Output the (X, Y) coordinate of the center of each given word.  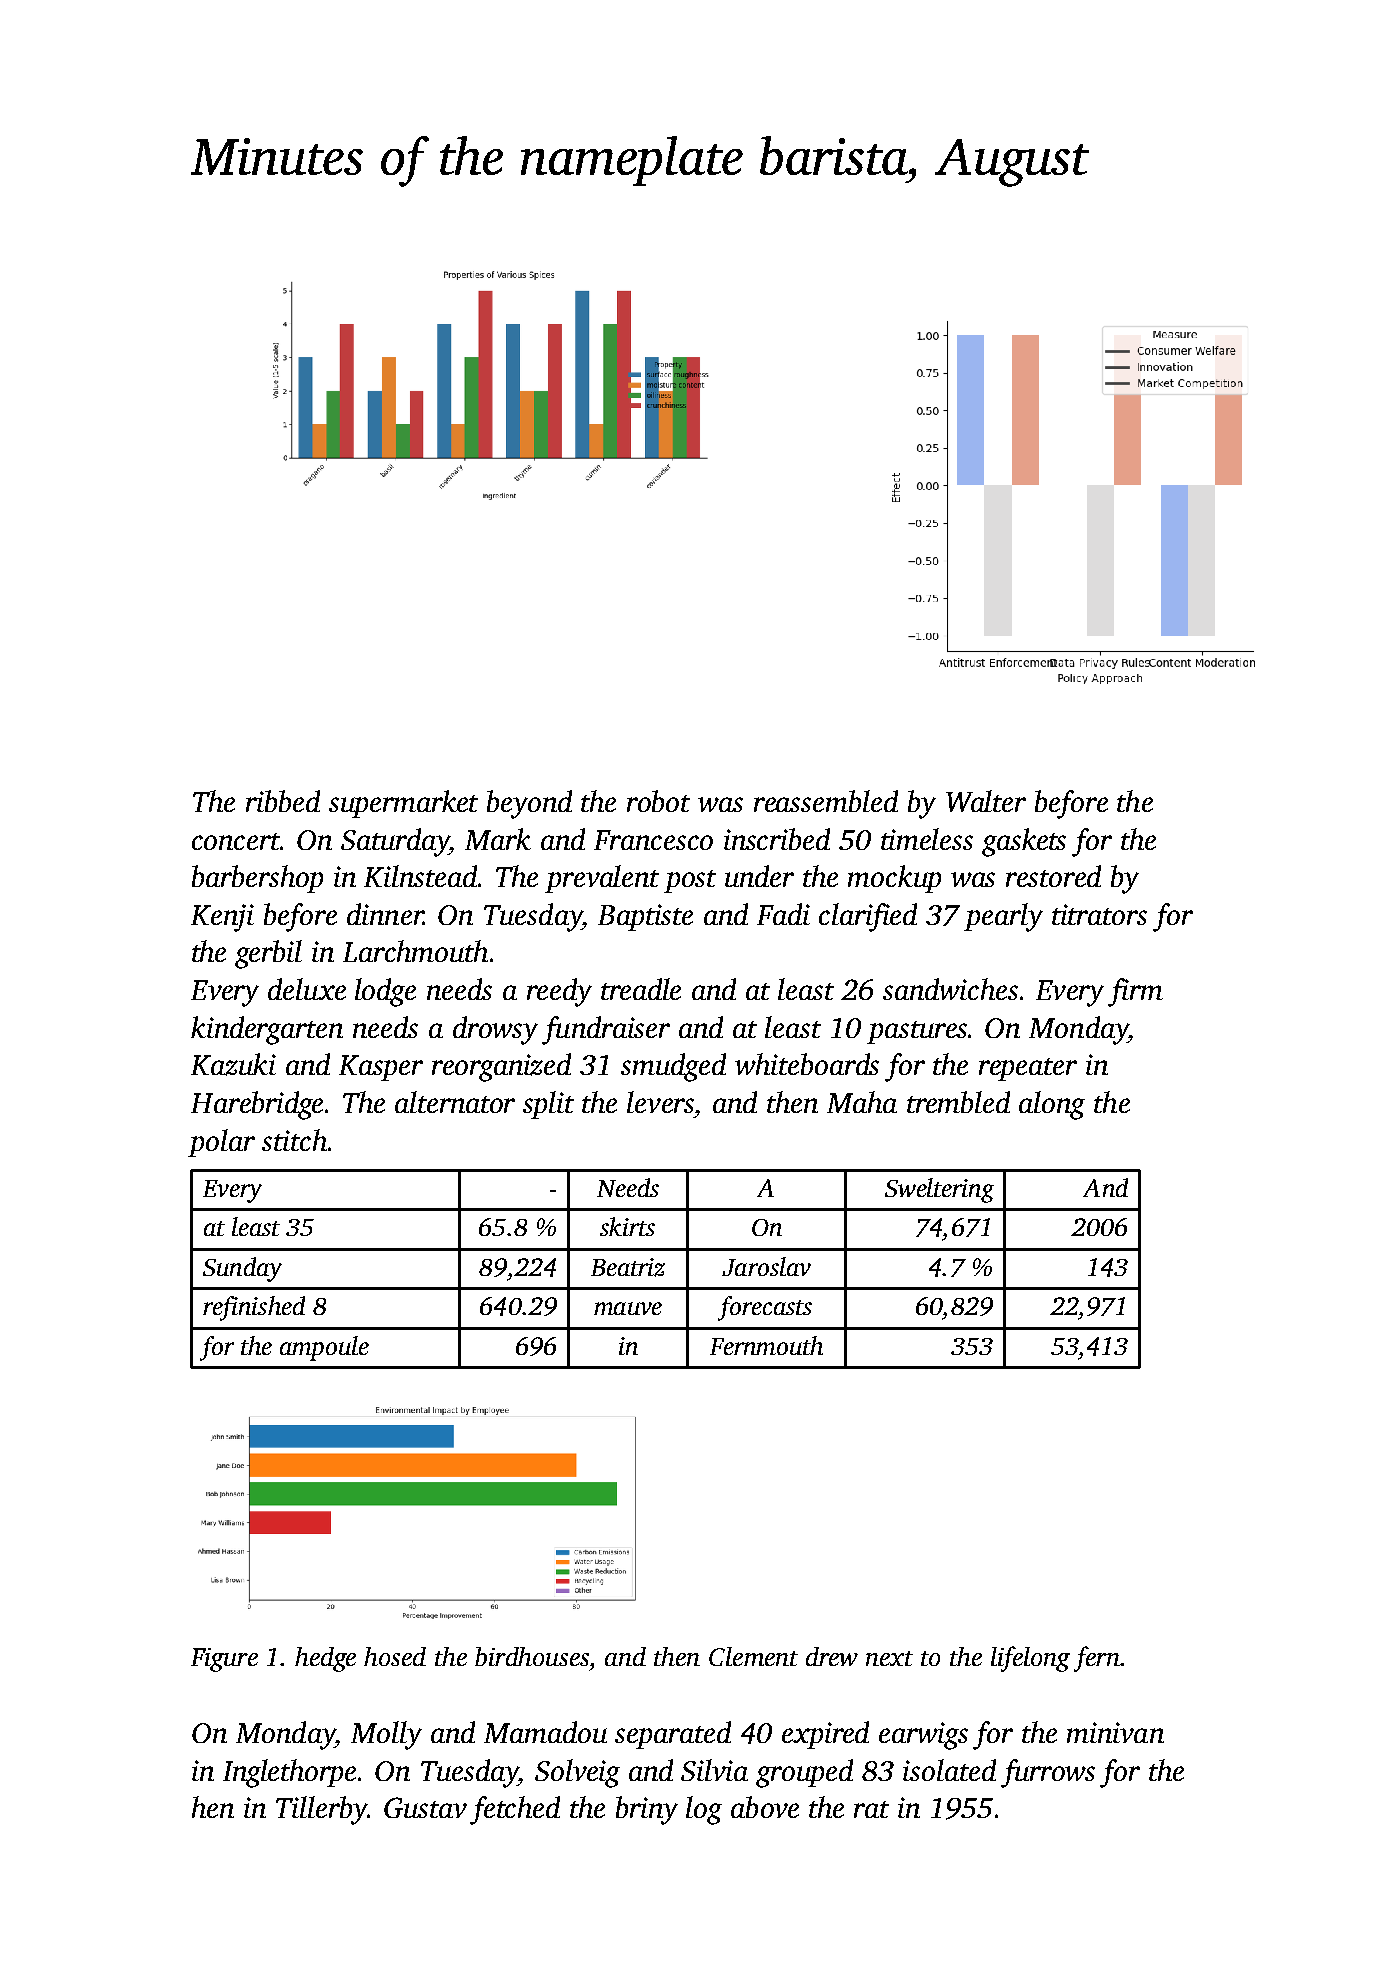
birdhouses (532, 1656)
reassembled (826, 801)
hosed (395, 1656)
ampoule (324, 1348)
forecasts (765, 1308)
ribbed (283, 801)
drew (832, 1656)
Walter (986, 801)
